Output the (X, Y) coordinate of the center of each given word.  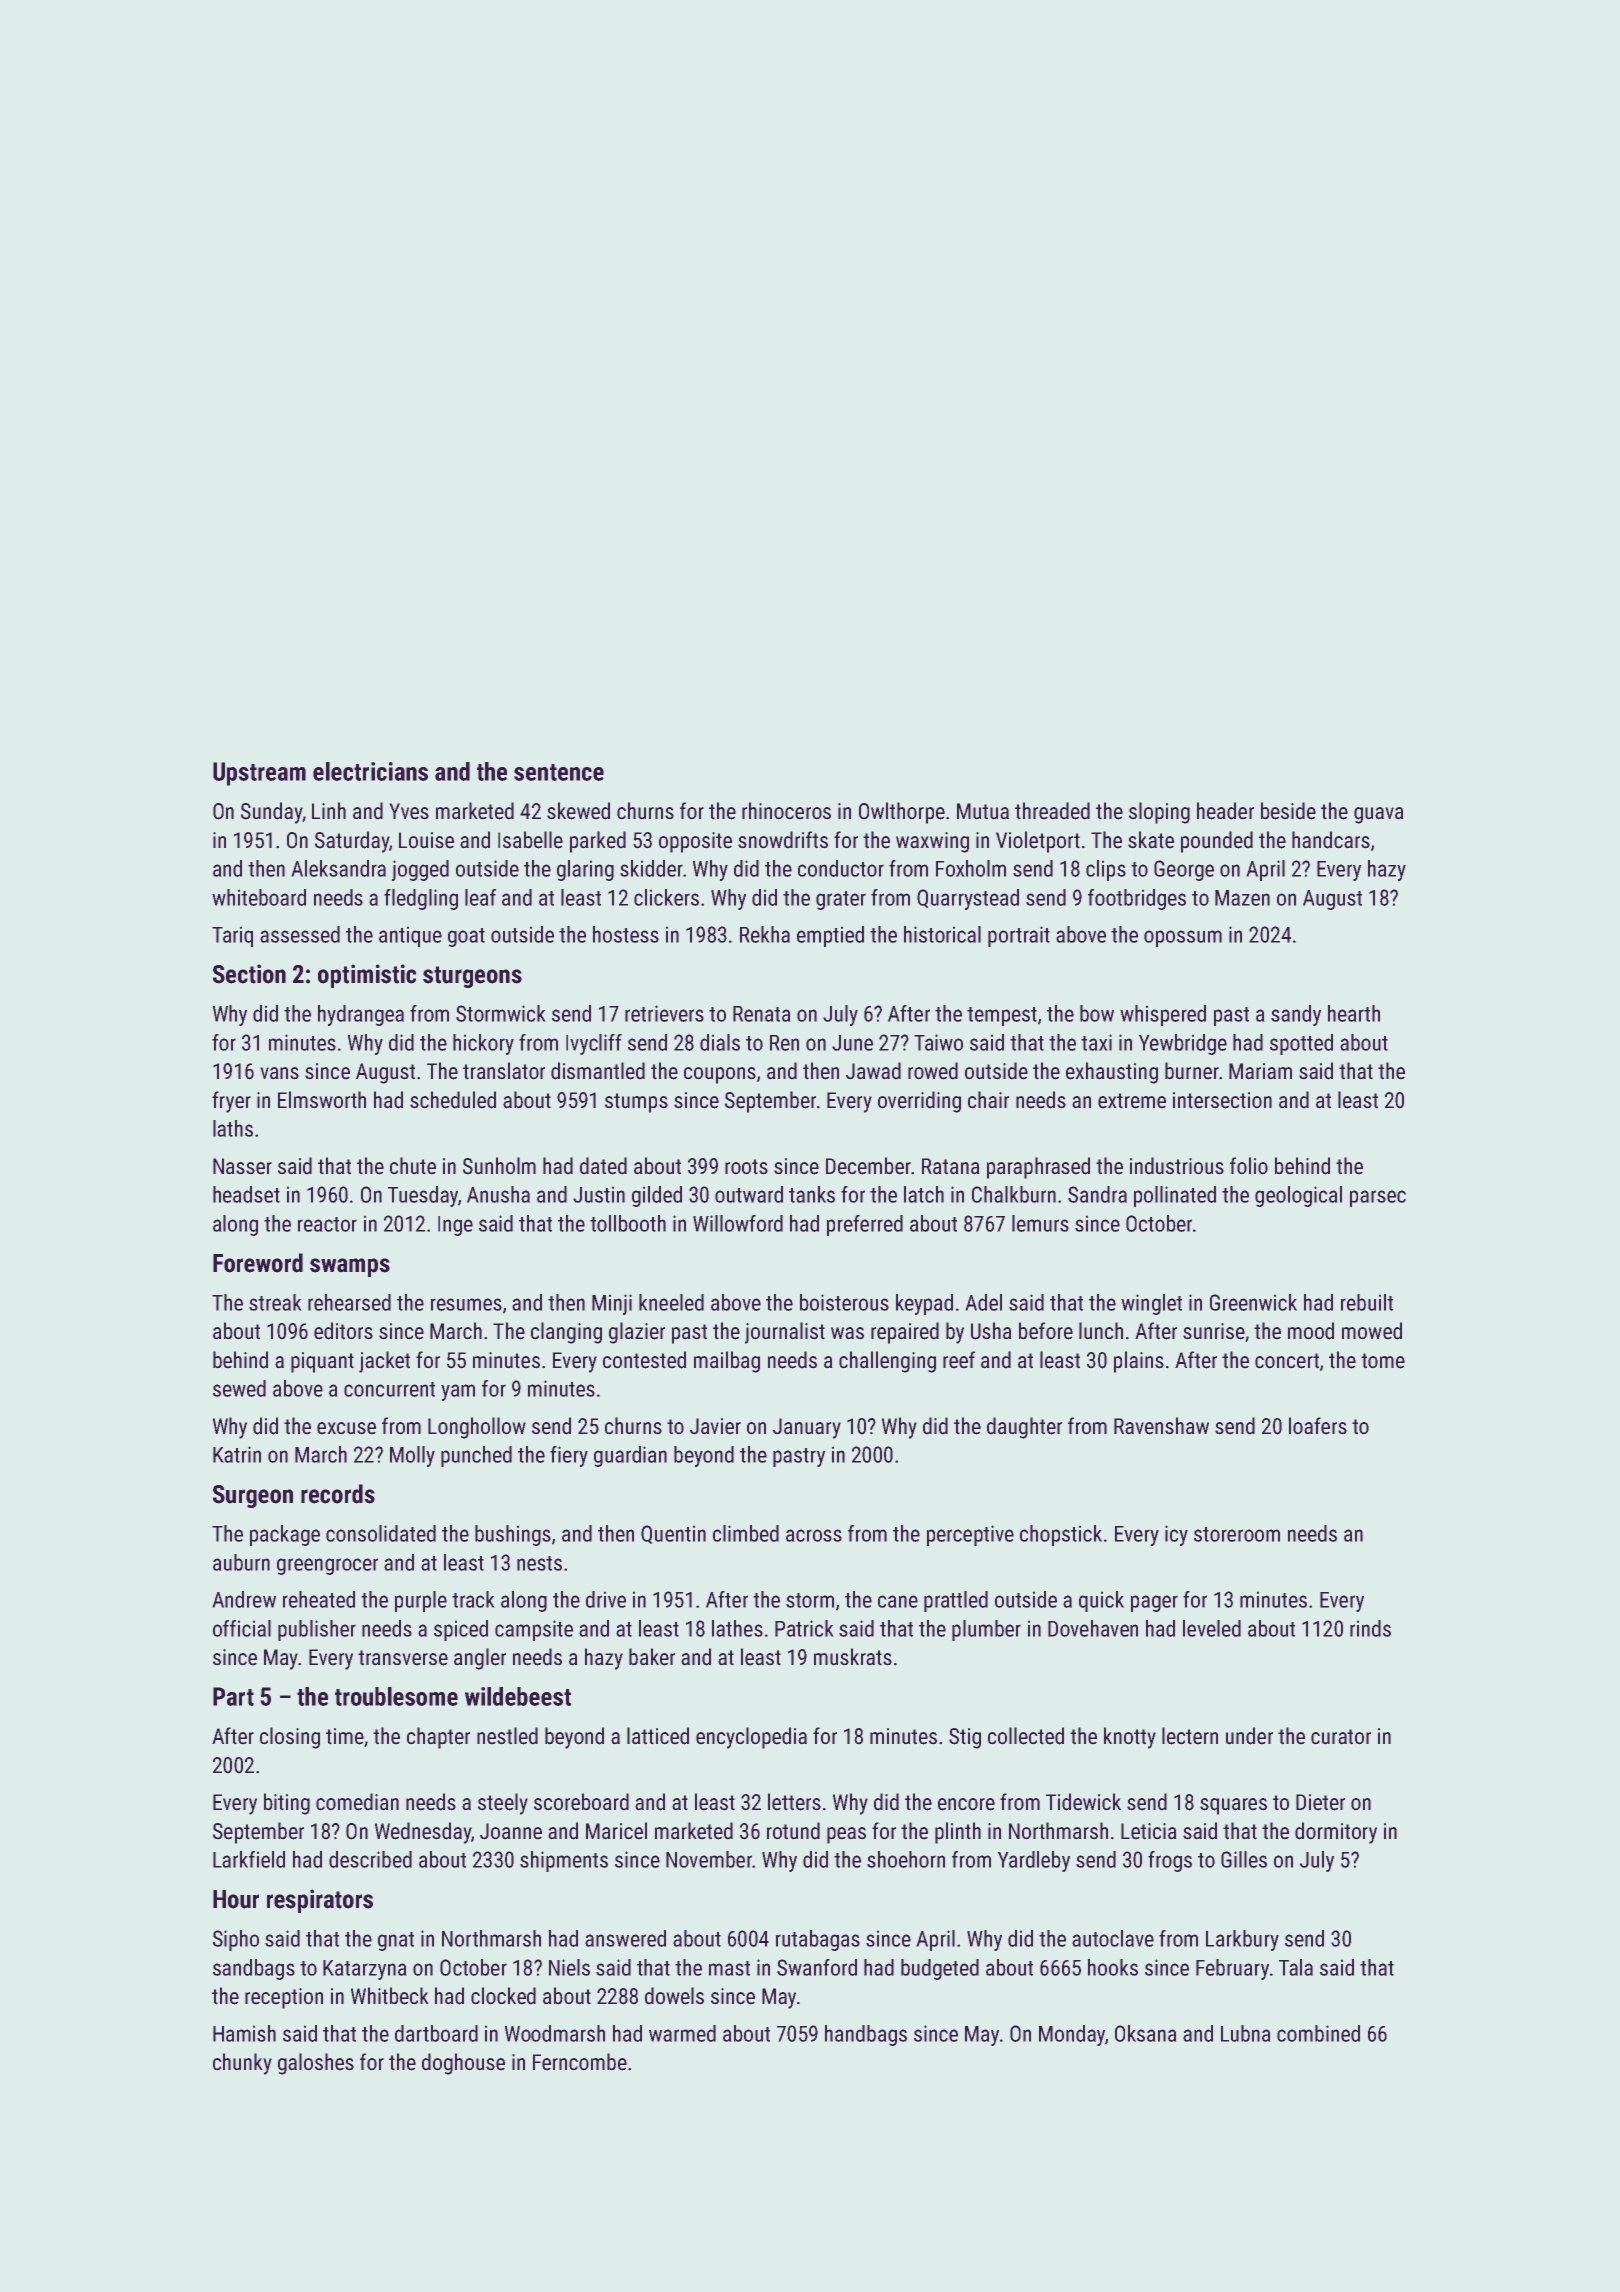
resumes (466, 1304)
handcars (1331, 840)
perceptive (970, 1535)
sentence (559, 772)
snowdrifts (783, 840)
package (285, 1535)
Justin (599, 1194)
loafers (1318, 1426)
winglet (1151, 1304)
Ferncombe (580, 2062)
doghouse (463, 2064)
